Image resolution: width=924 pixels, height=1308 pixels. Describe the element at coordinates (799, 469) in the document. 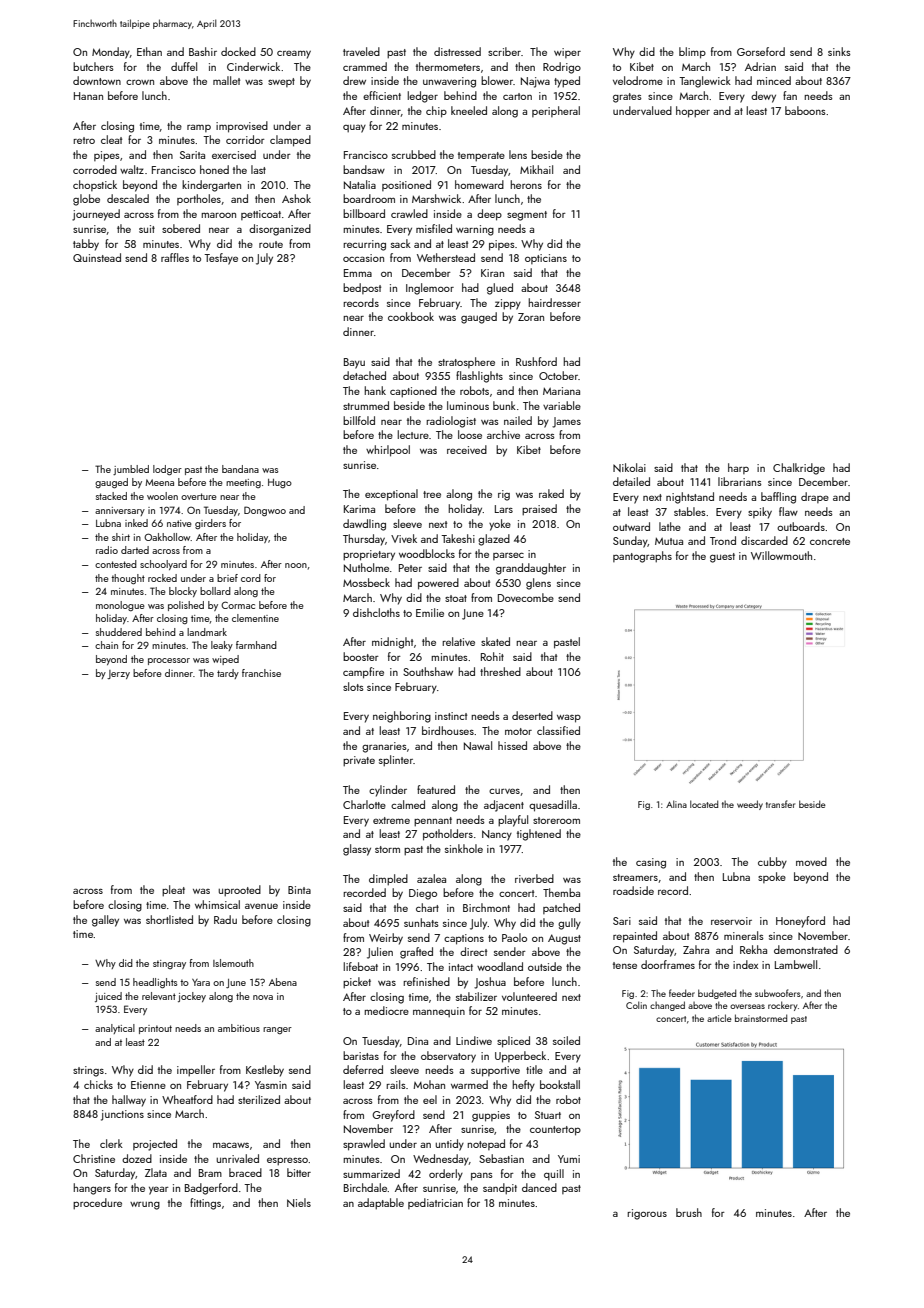

I see `Chalkridge` at that location.
